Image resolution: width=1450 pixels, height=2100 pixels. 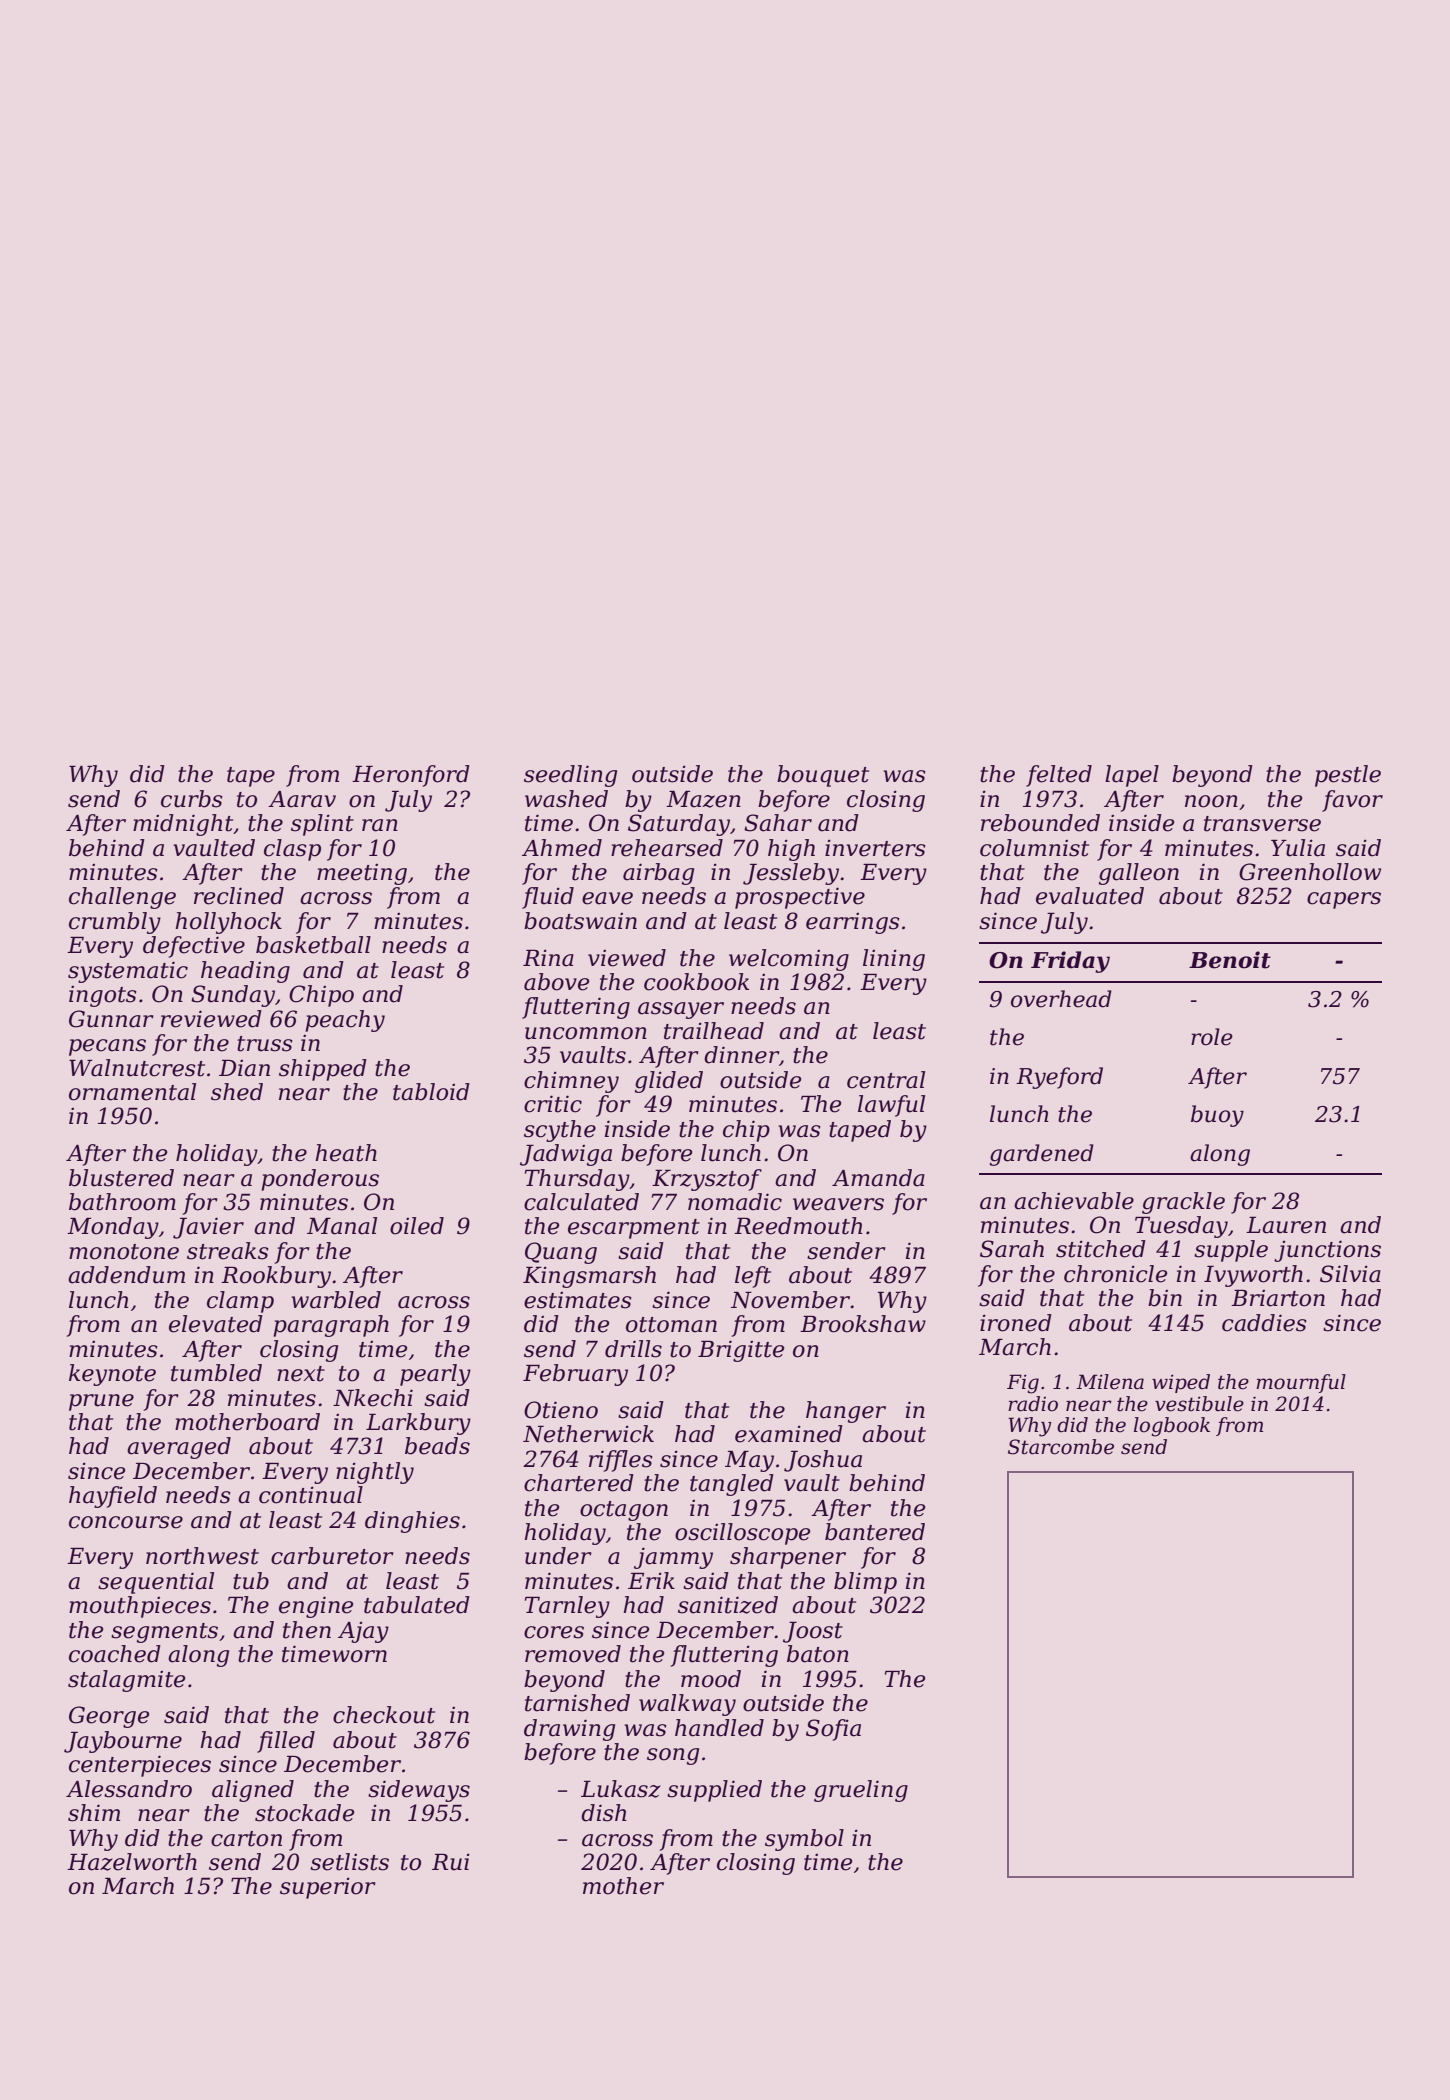 I want to click on symbol, so click(x=804, y=1840).
